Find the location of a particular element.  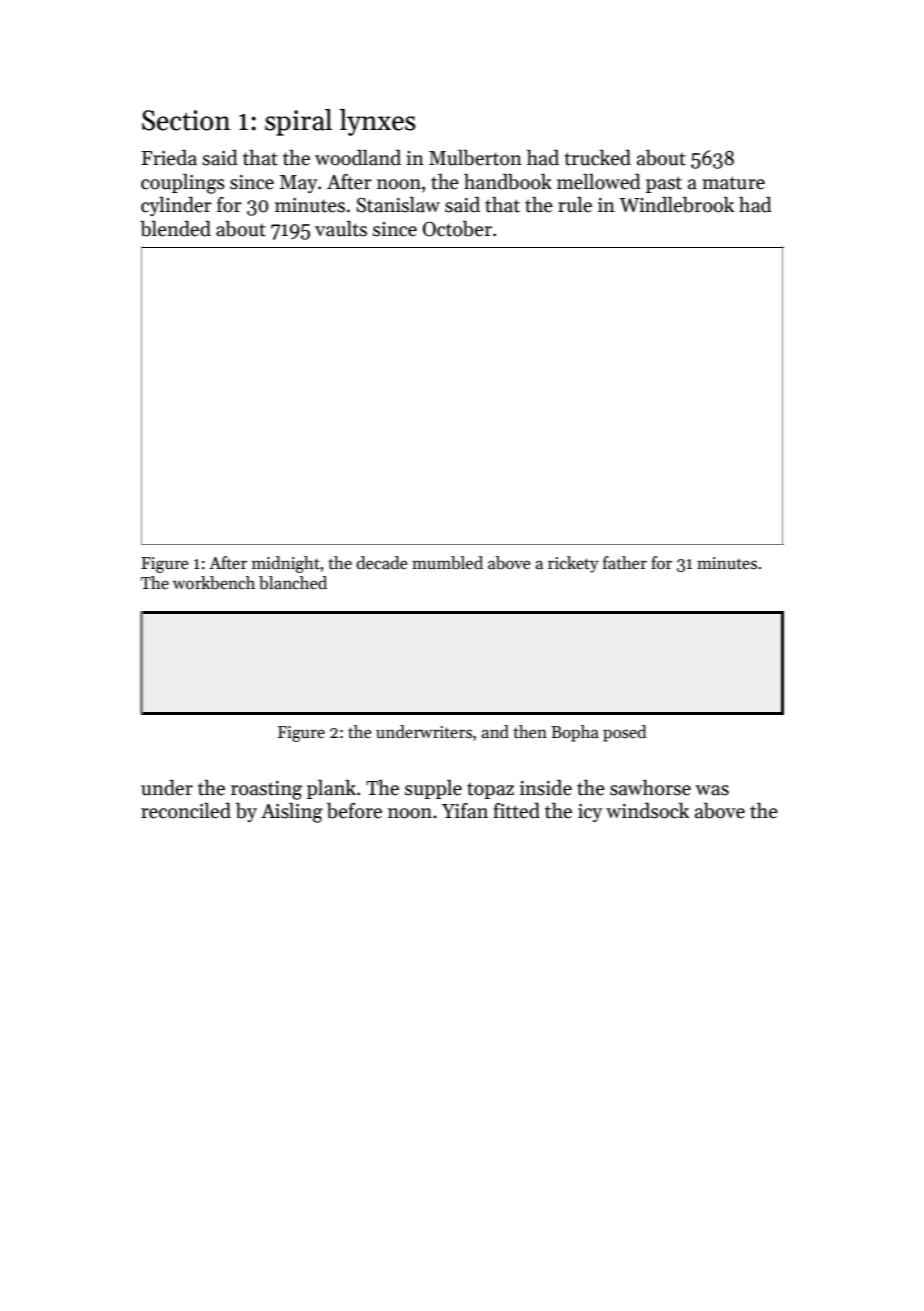

lynxes is located at coordinates (377, 122).
